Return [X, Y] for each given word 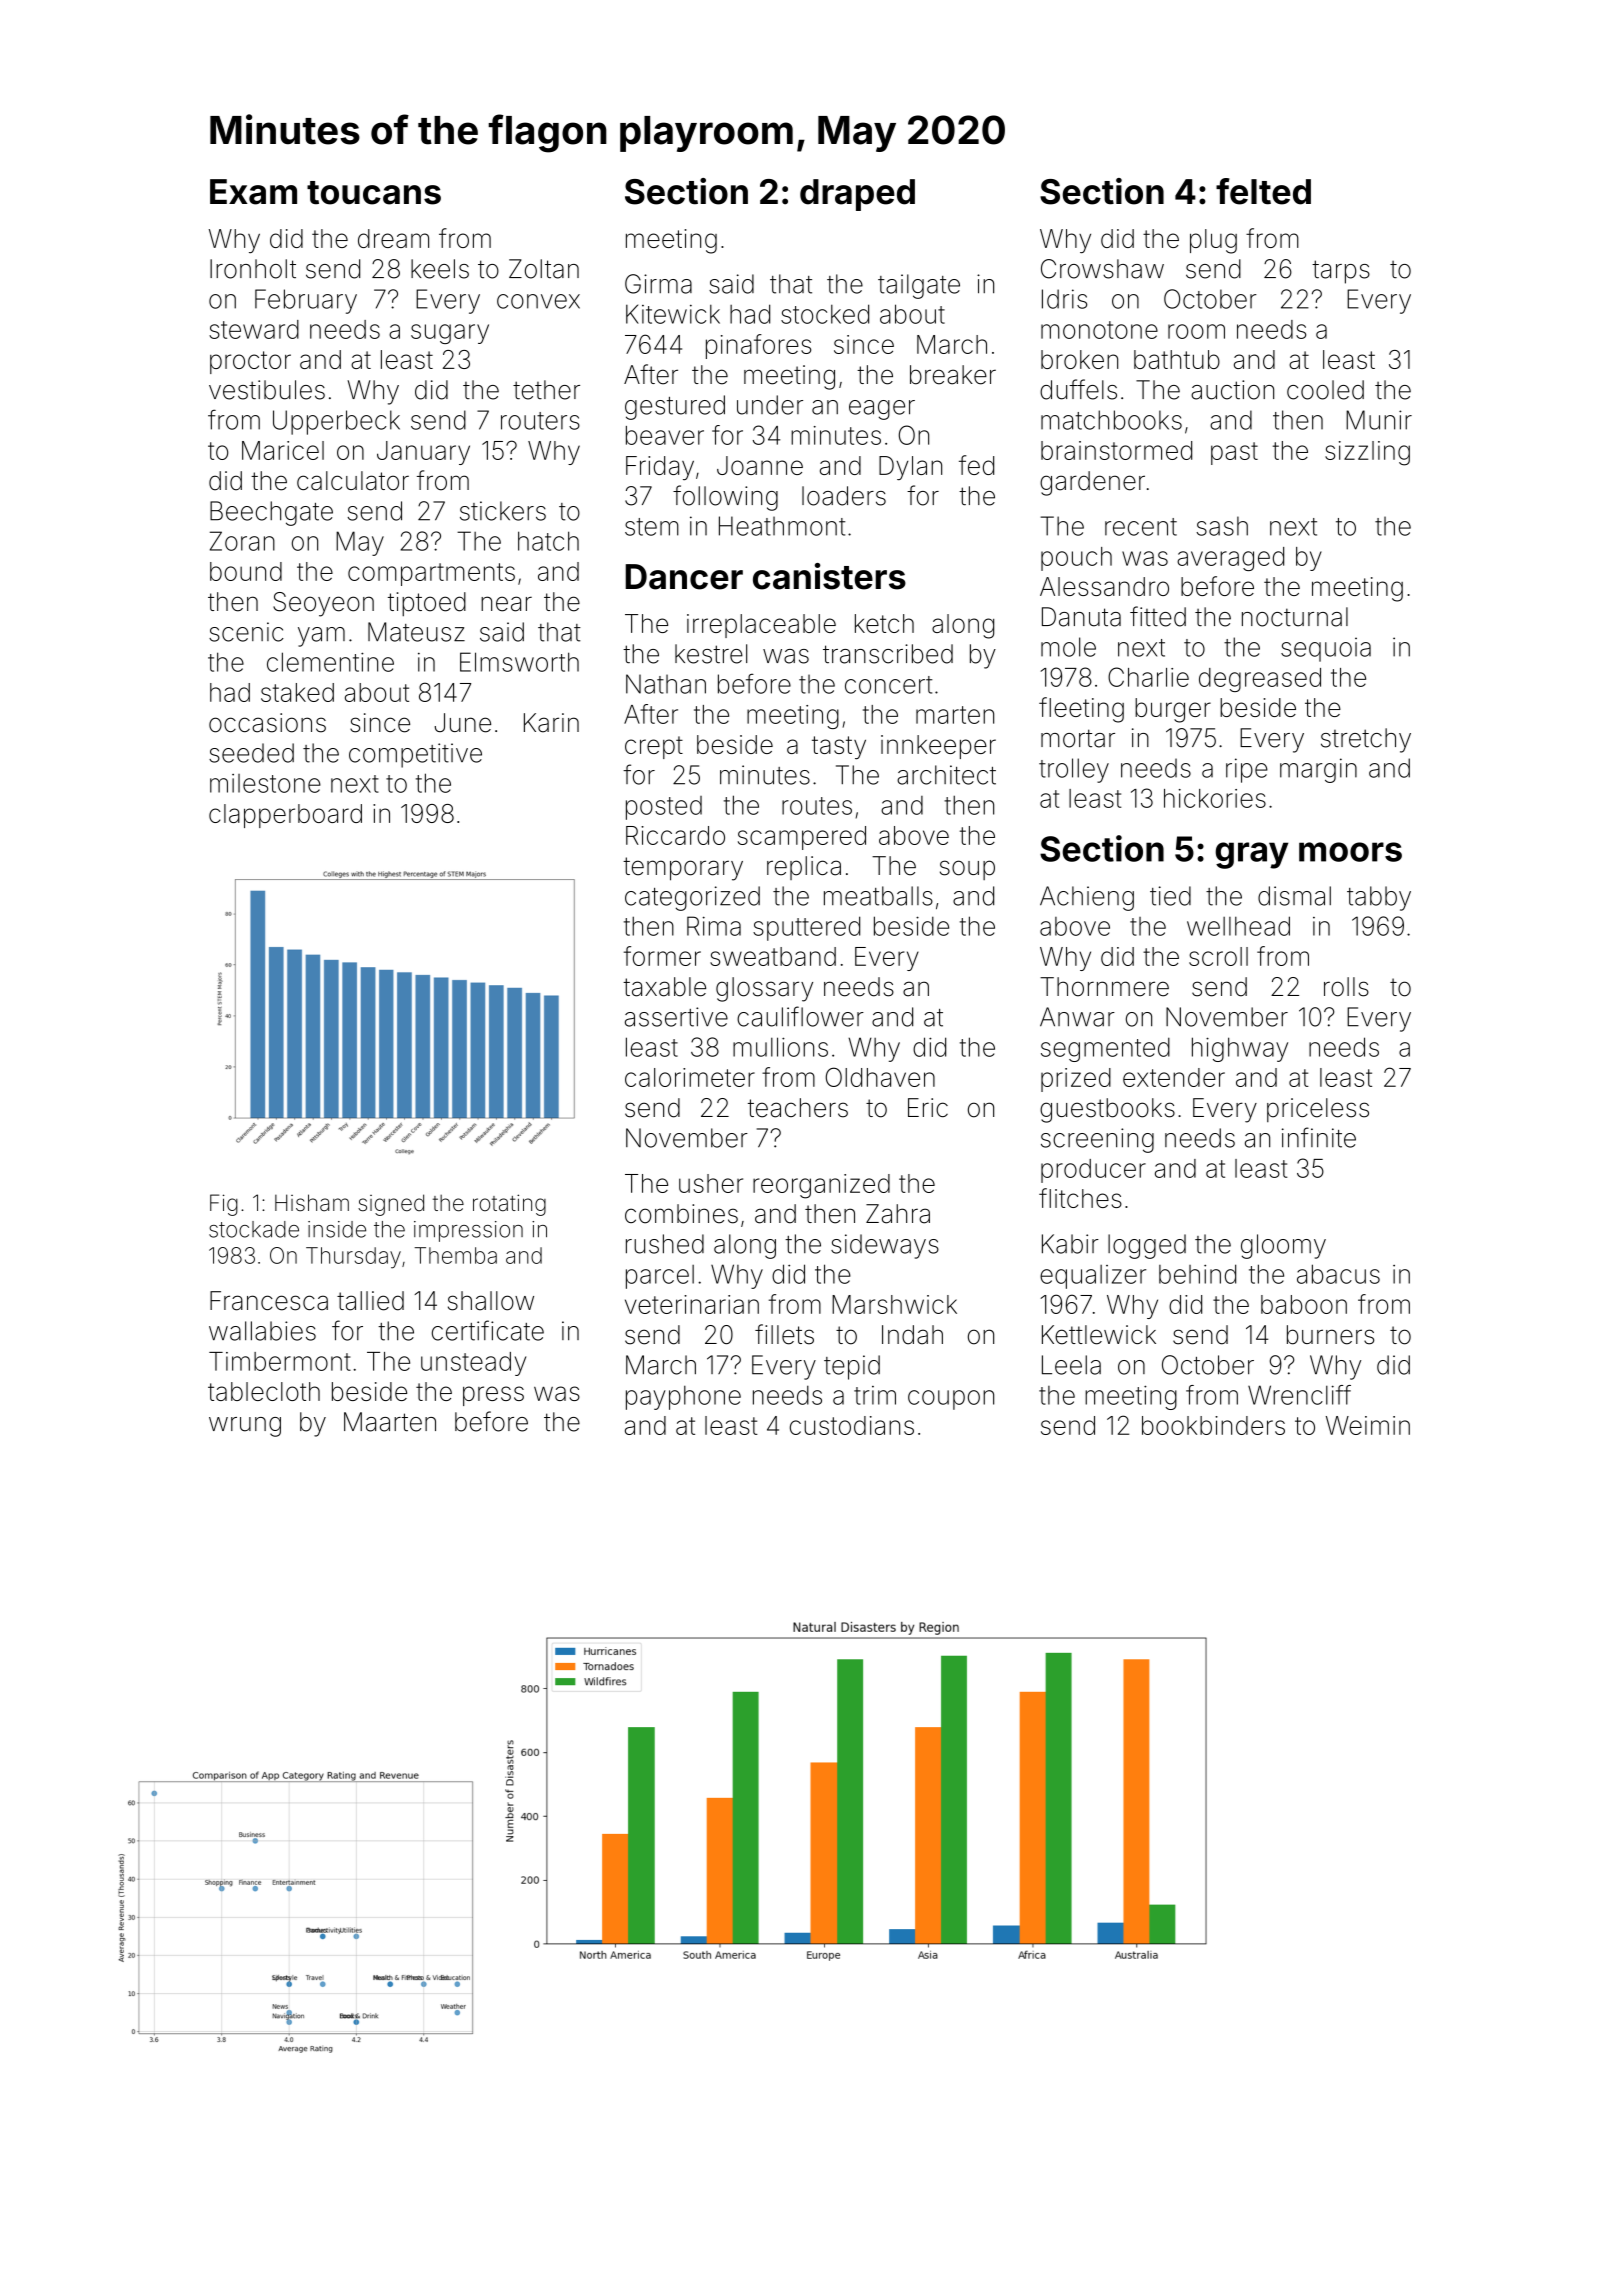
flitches [1080, 1198]
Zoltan [544, 269]
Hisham [312, 1203]
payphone [683, 1398]
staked [297, 692]
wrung [245, 1427]
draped [857, 195]
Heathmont [782, 526]
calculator [353, 481]
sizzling [1367, 453]
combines [681, 1214]
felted [1263, 191]
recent [1141, 527]
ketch [884, 623]
